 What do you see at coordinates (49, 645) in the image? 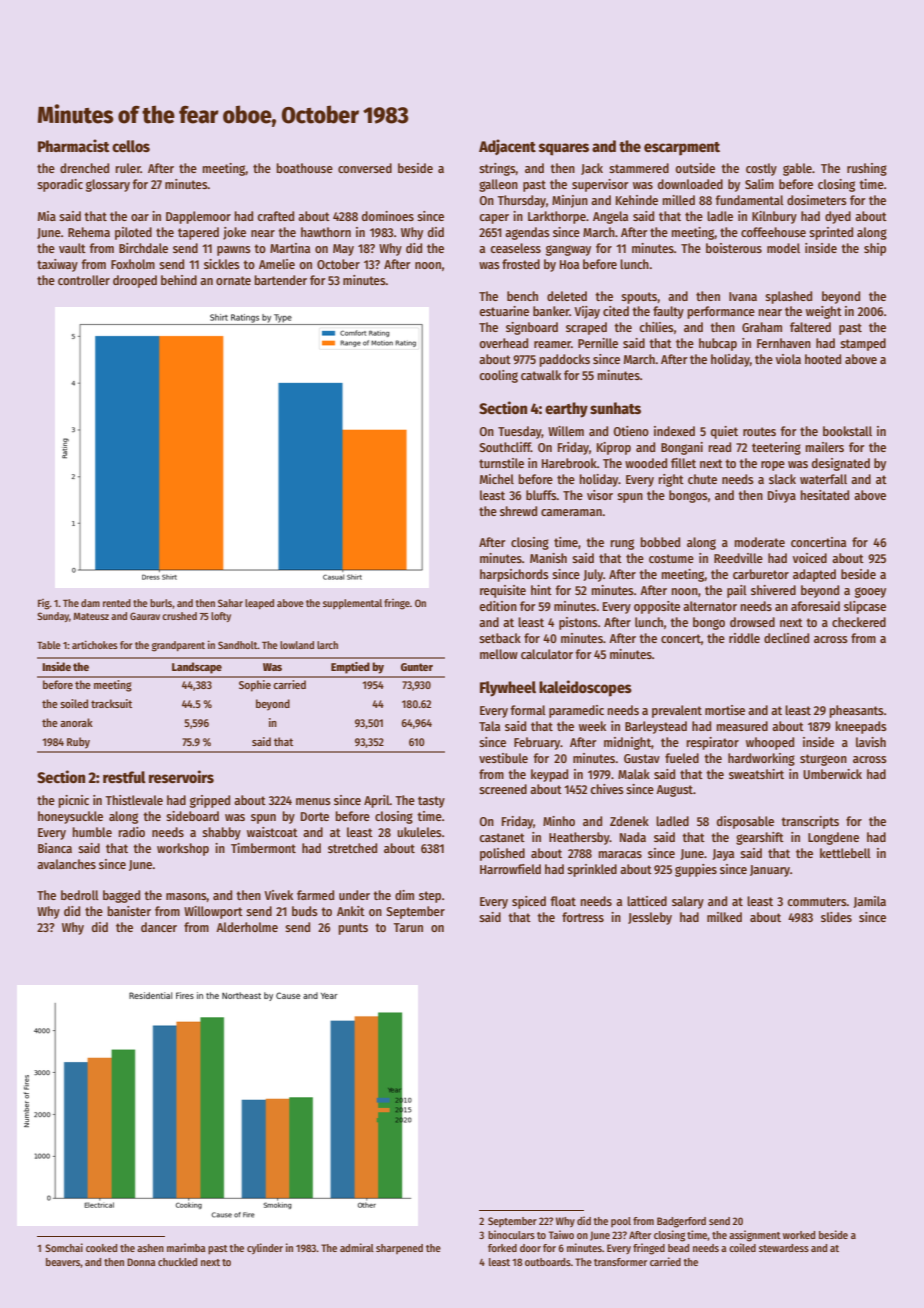
I see `Table` at bounding box center [49, 645].
